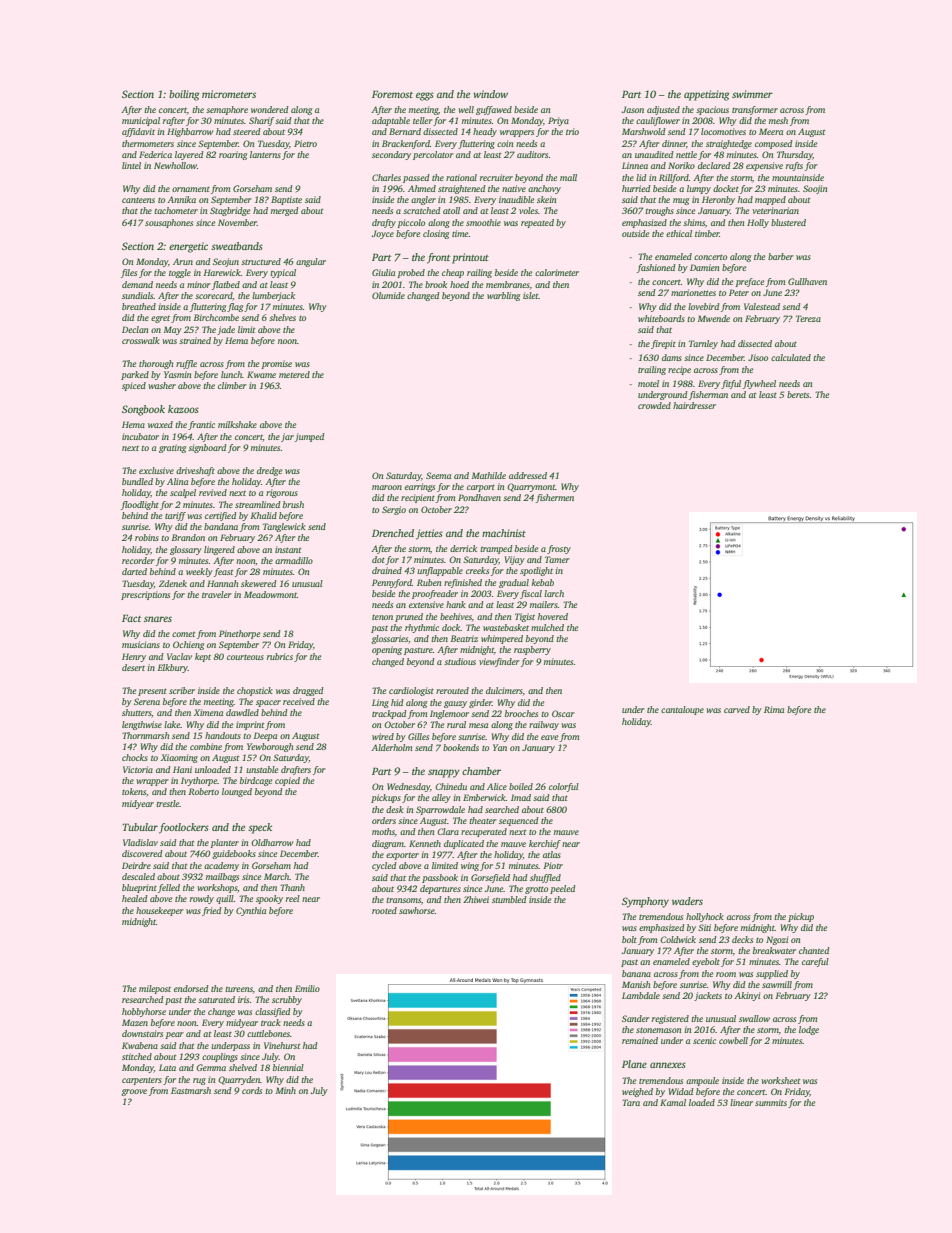  I want to click on copied, so click(287, 781).
